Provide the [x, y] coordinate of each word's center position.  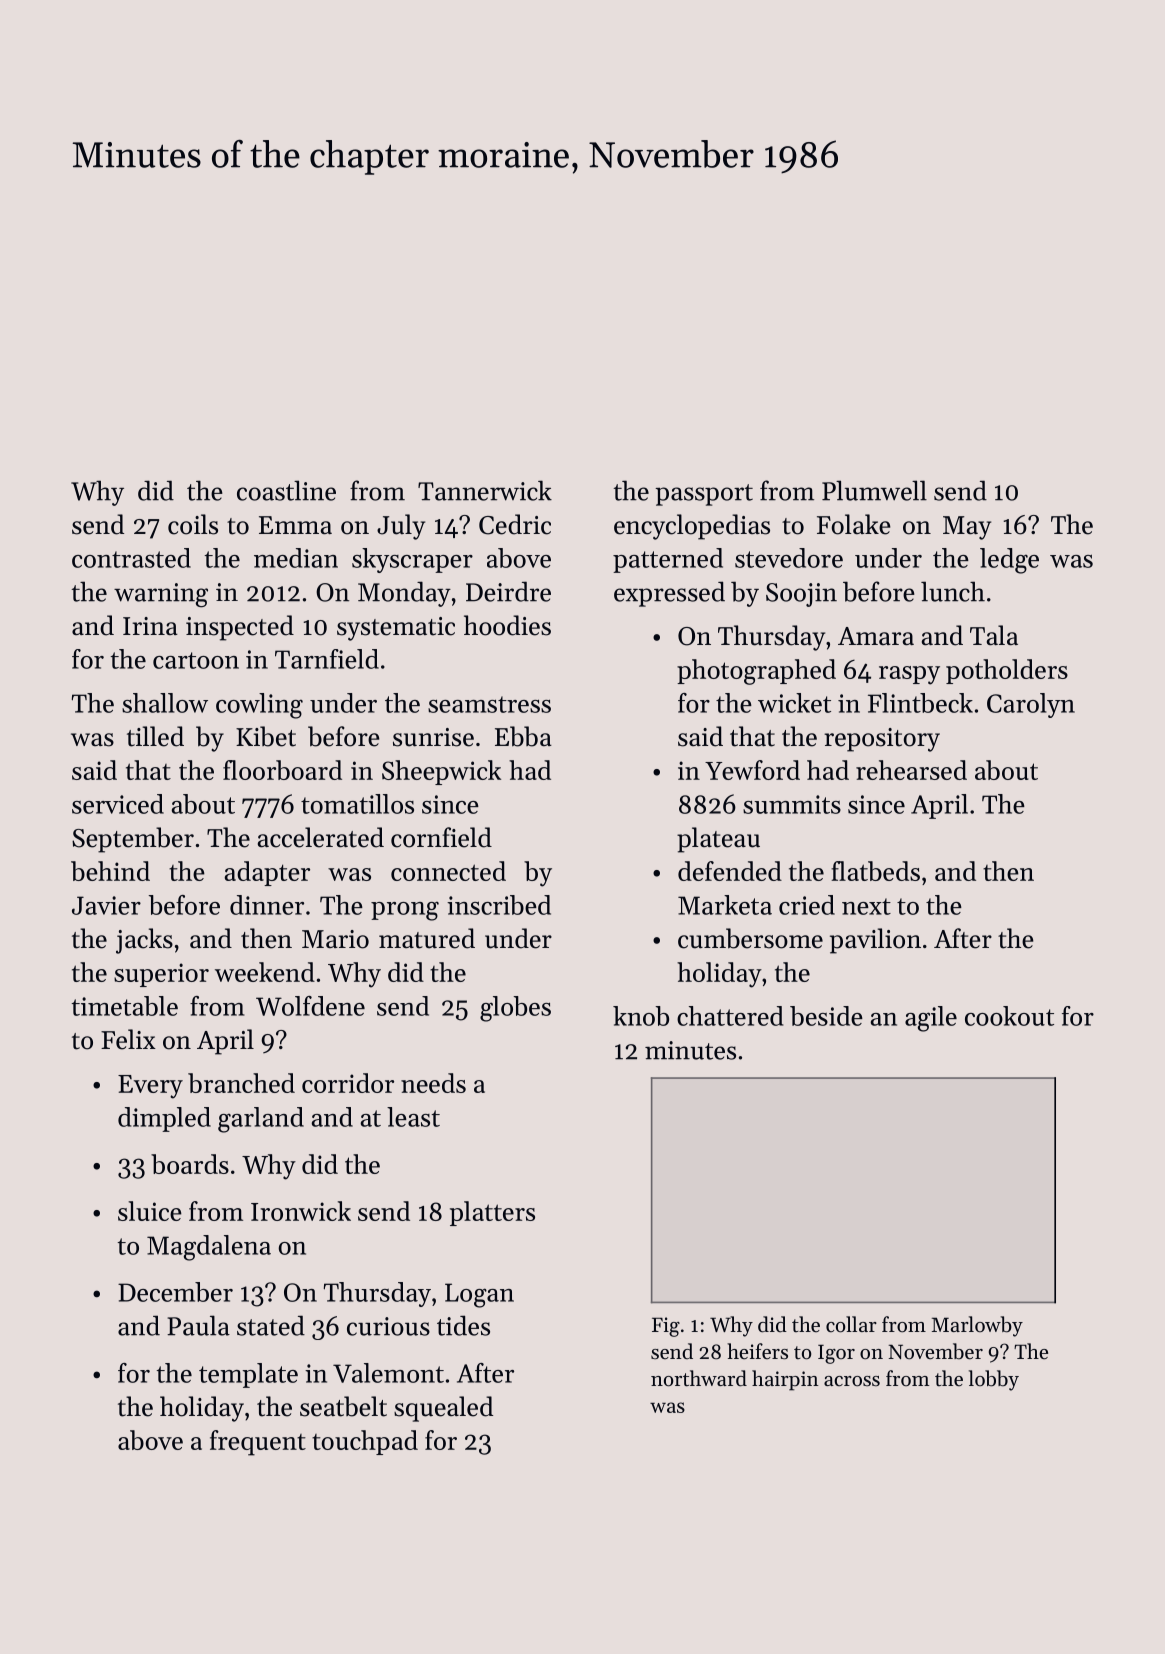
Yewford [752, 770]
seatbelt [343, 1406]
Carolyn [1031, 705]
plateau [718, 840]
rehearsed [911, 770]
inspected [240, 628]
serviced [118, 804]
